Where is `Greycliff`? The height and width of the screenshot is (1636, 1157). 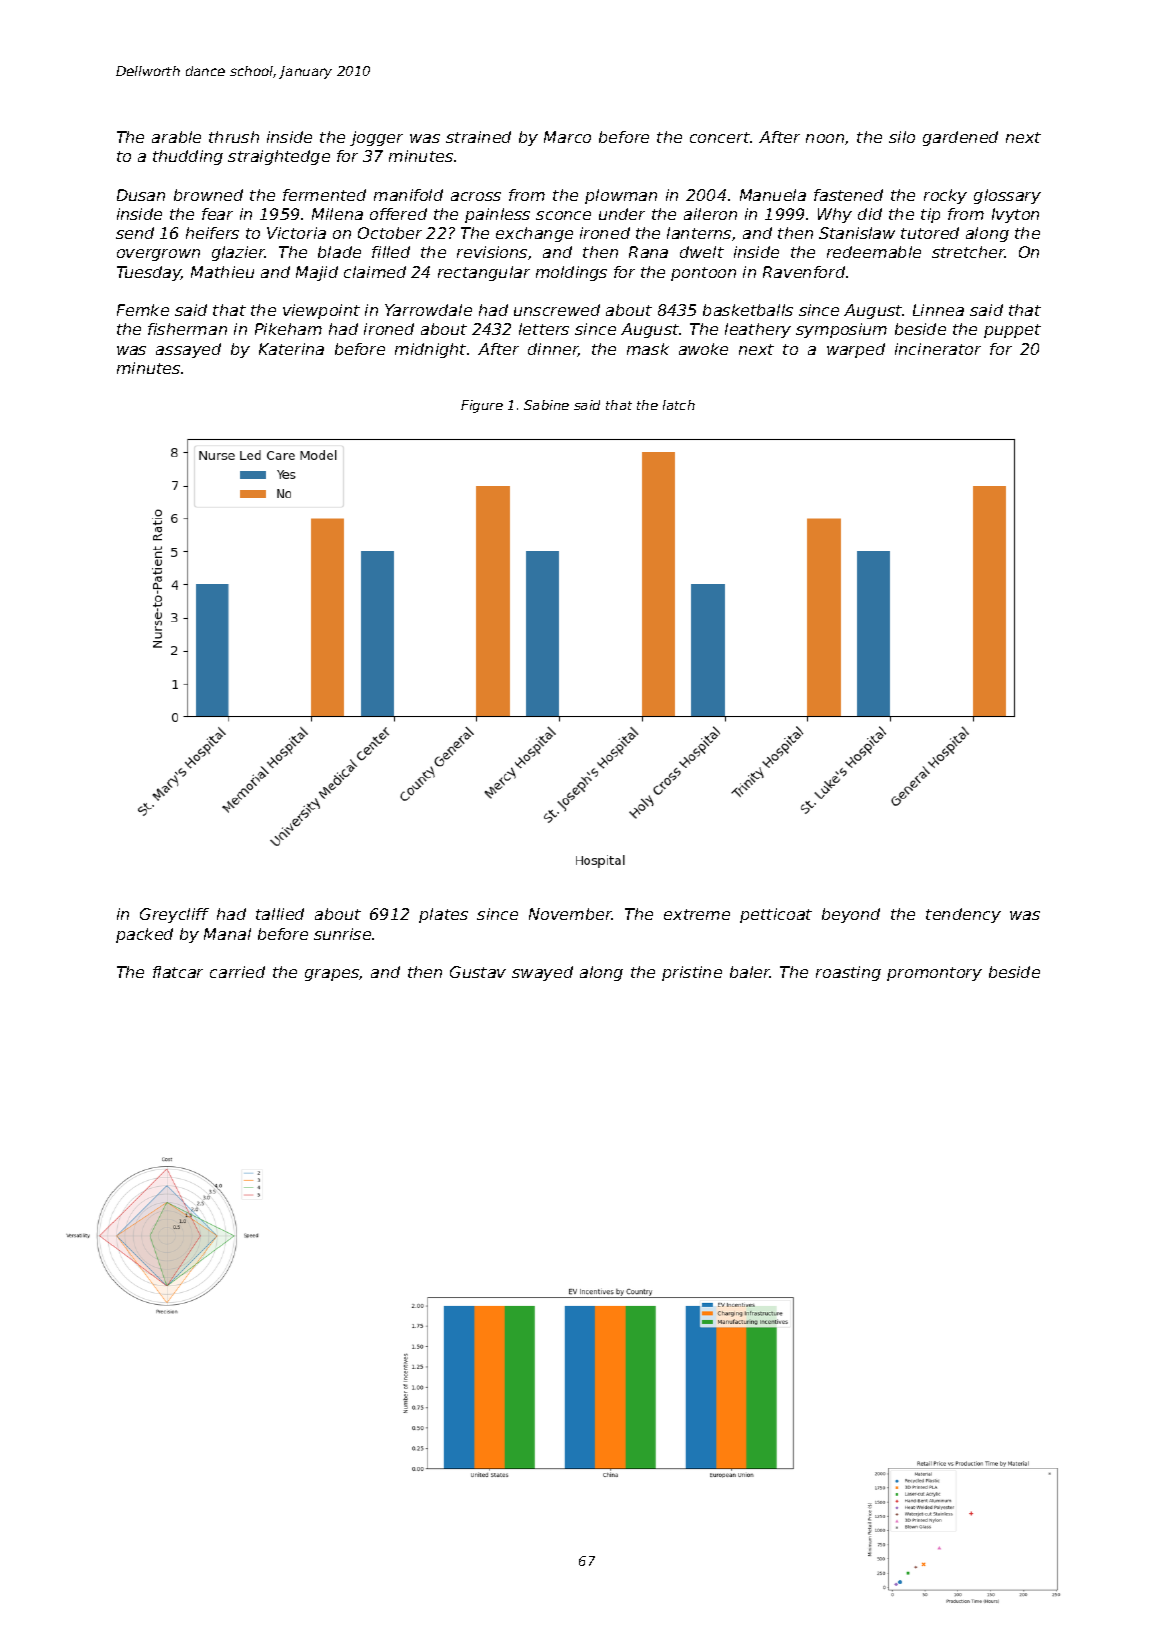 Greycliff is located at coordinates (174, 915).
